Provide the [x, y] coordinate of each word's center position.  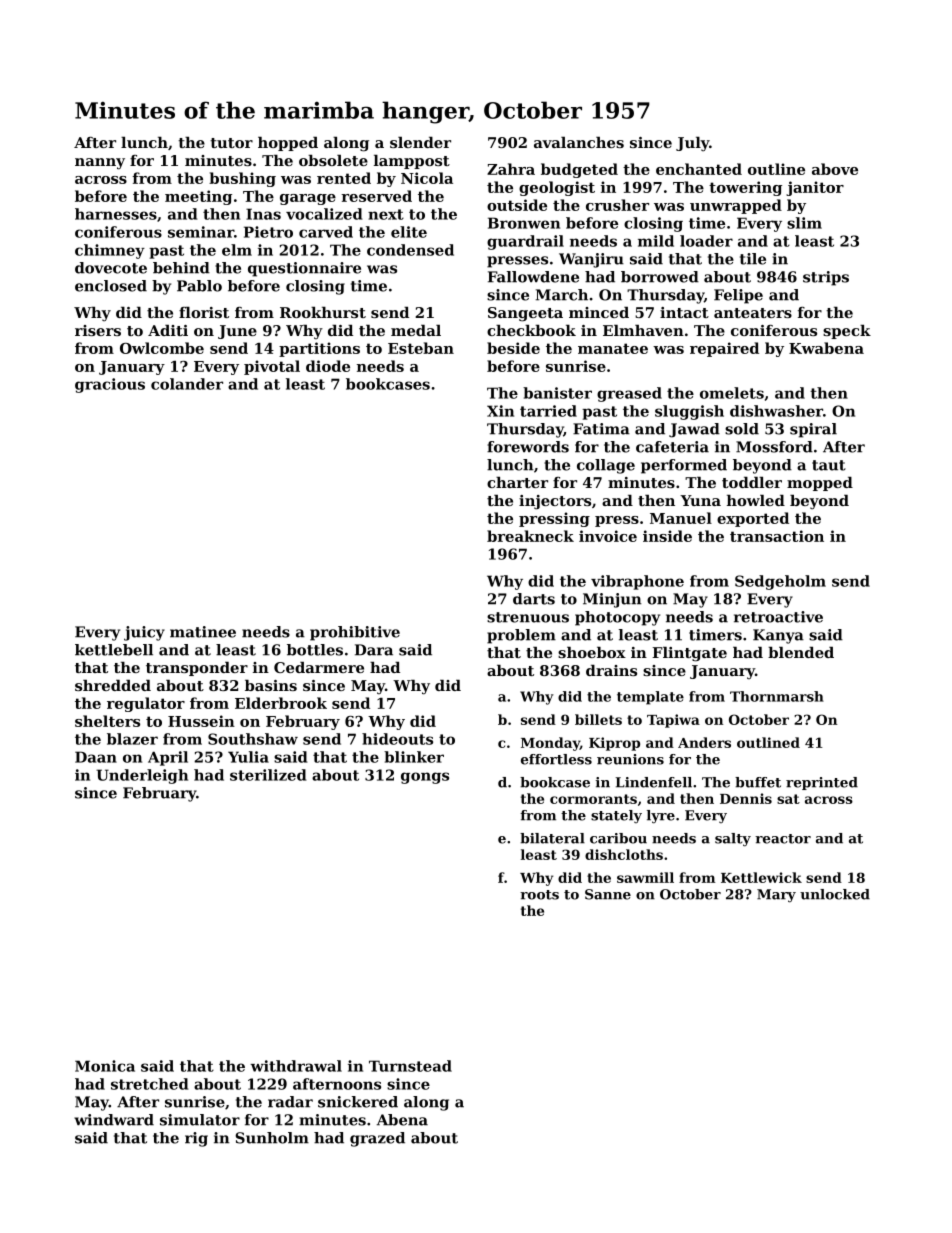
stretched [149, 1084]
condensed [410, 250]
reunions [630, 759]
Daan [96, 757]
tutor [231, 143]
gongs [425, 778]
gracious [110, 385]
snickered [358, 1102]
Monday [550, 744]
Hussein [201, 721]
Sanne [608, 894]
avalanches [579, 142]
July [693, 144]
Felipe [738, 296]
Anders [704, 742]
